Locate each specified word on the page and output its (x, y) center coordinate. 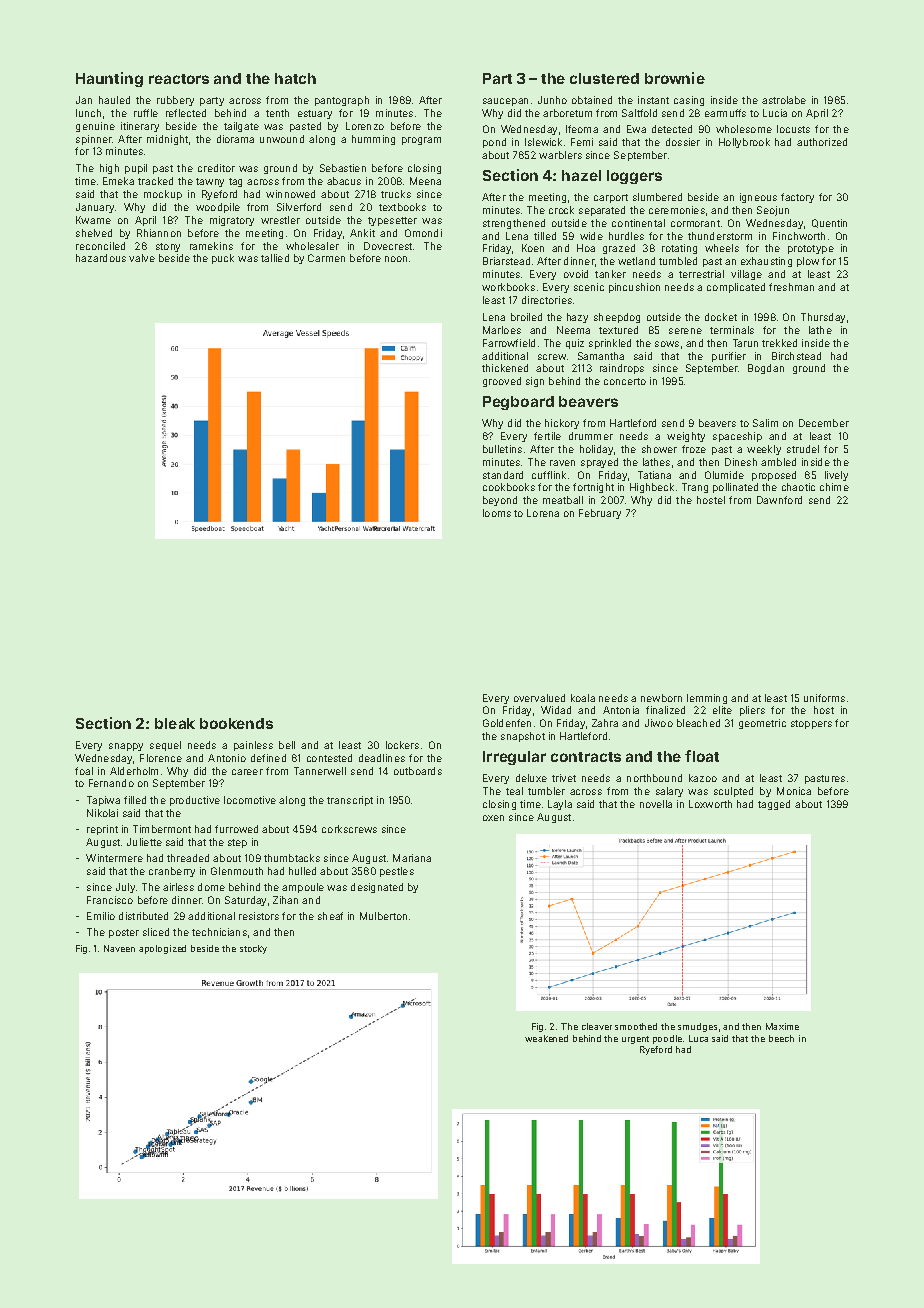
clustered (604, 78)
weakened (546, 1038)
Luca (698, 1038)
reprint (102, 830)
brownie (675, 78)
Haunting (109, 79)
